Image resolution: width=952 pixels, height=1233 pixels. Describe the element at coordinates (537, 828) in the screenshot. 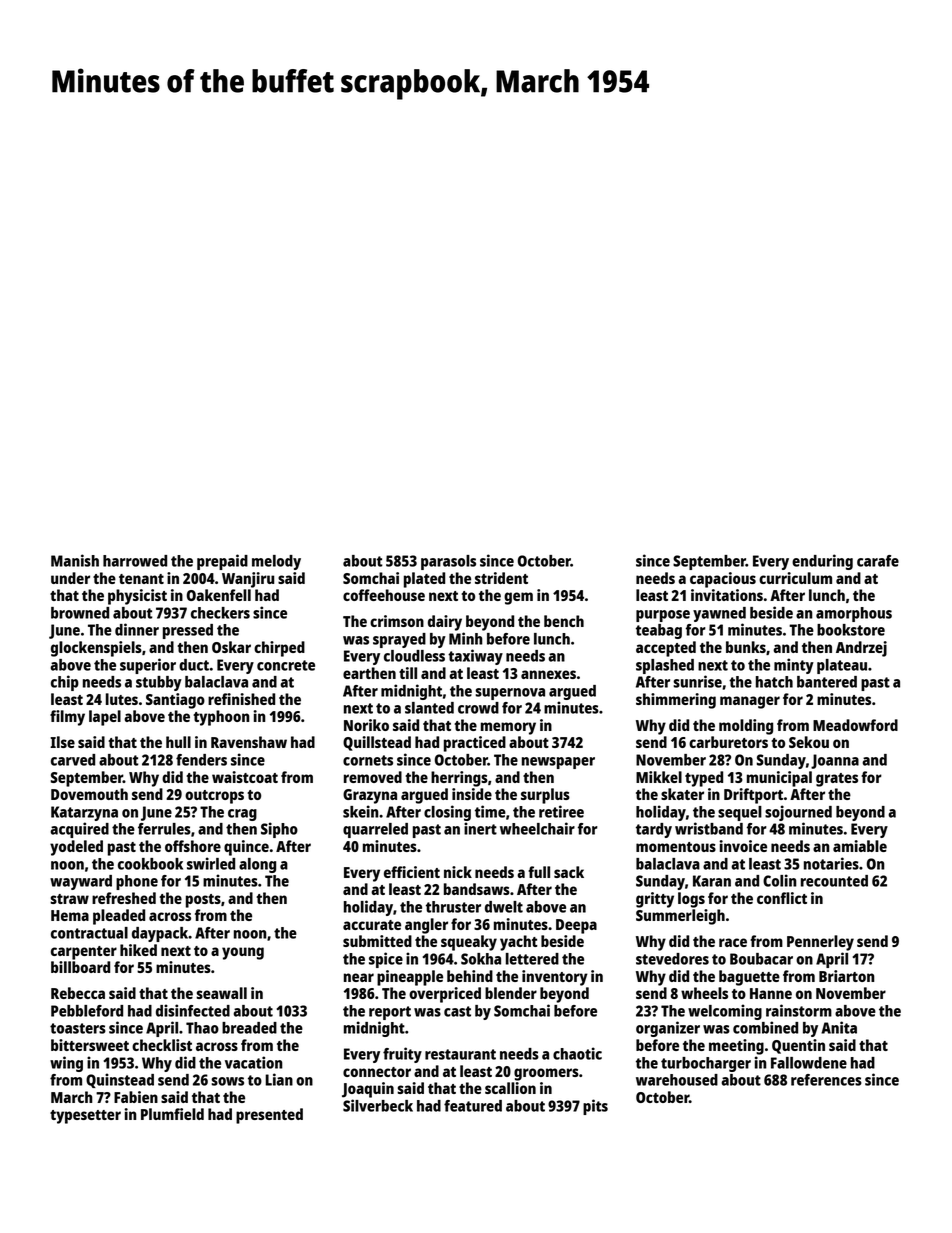

I see `wheelchair` at that location.
